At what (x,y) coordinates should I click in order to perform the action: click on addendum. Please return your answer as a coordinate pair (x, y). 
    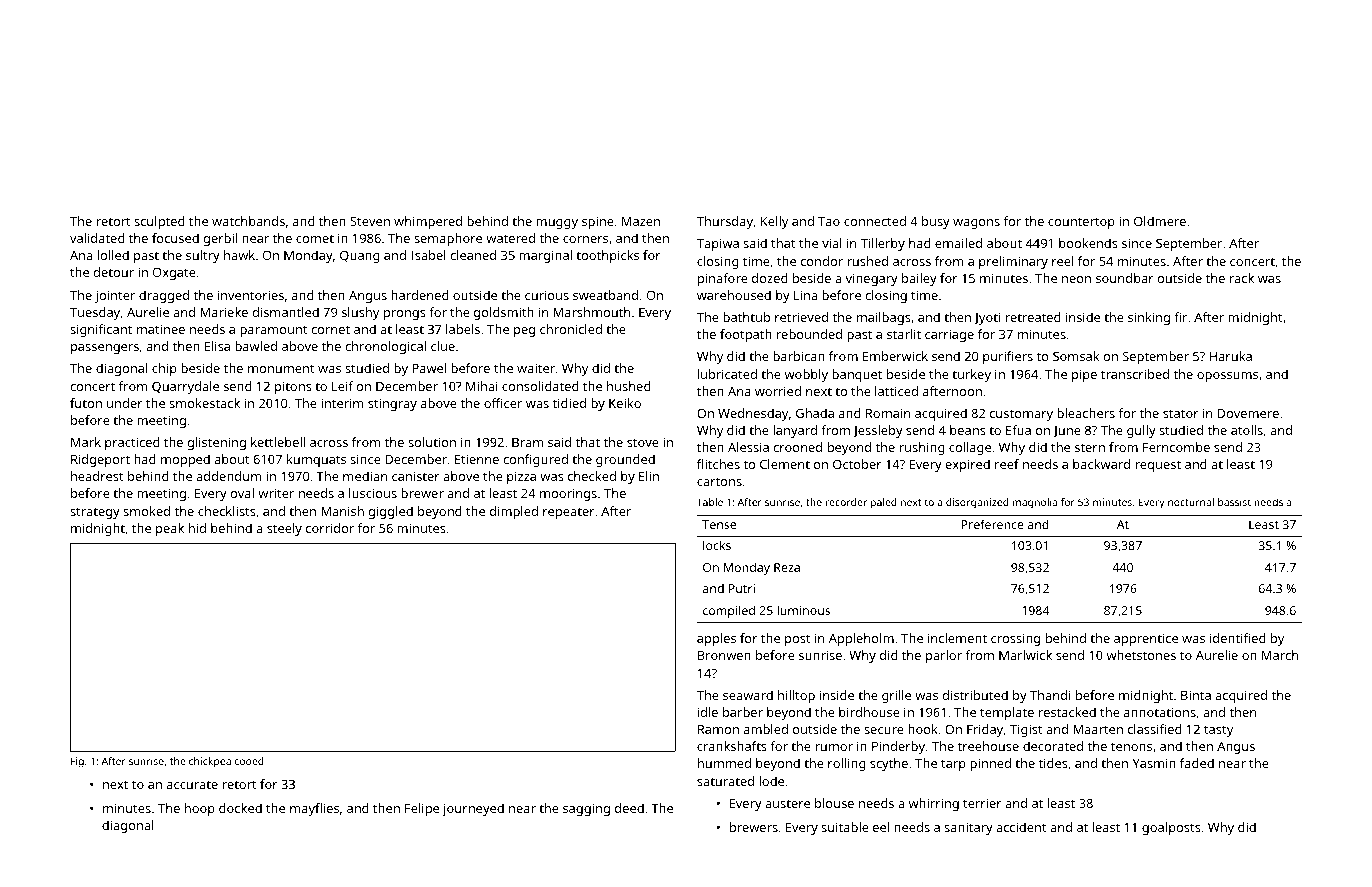
    Looking at the image, I should click on (229, 476).
